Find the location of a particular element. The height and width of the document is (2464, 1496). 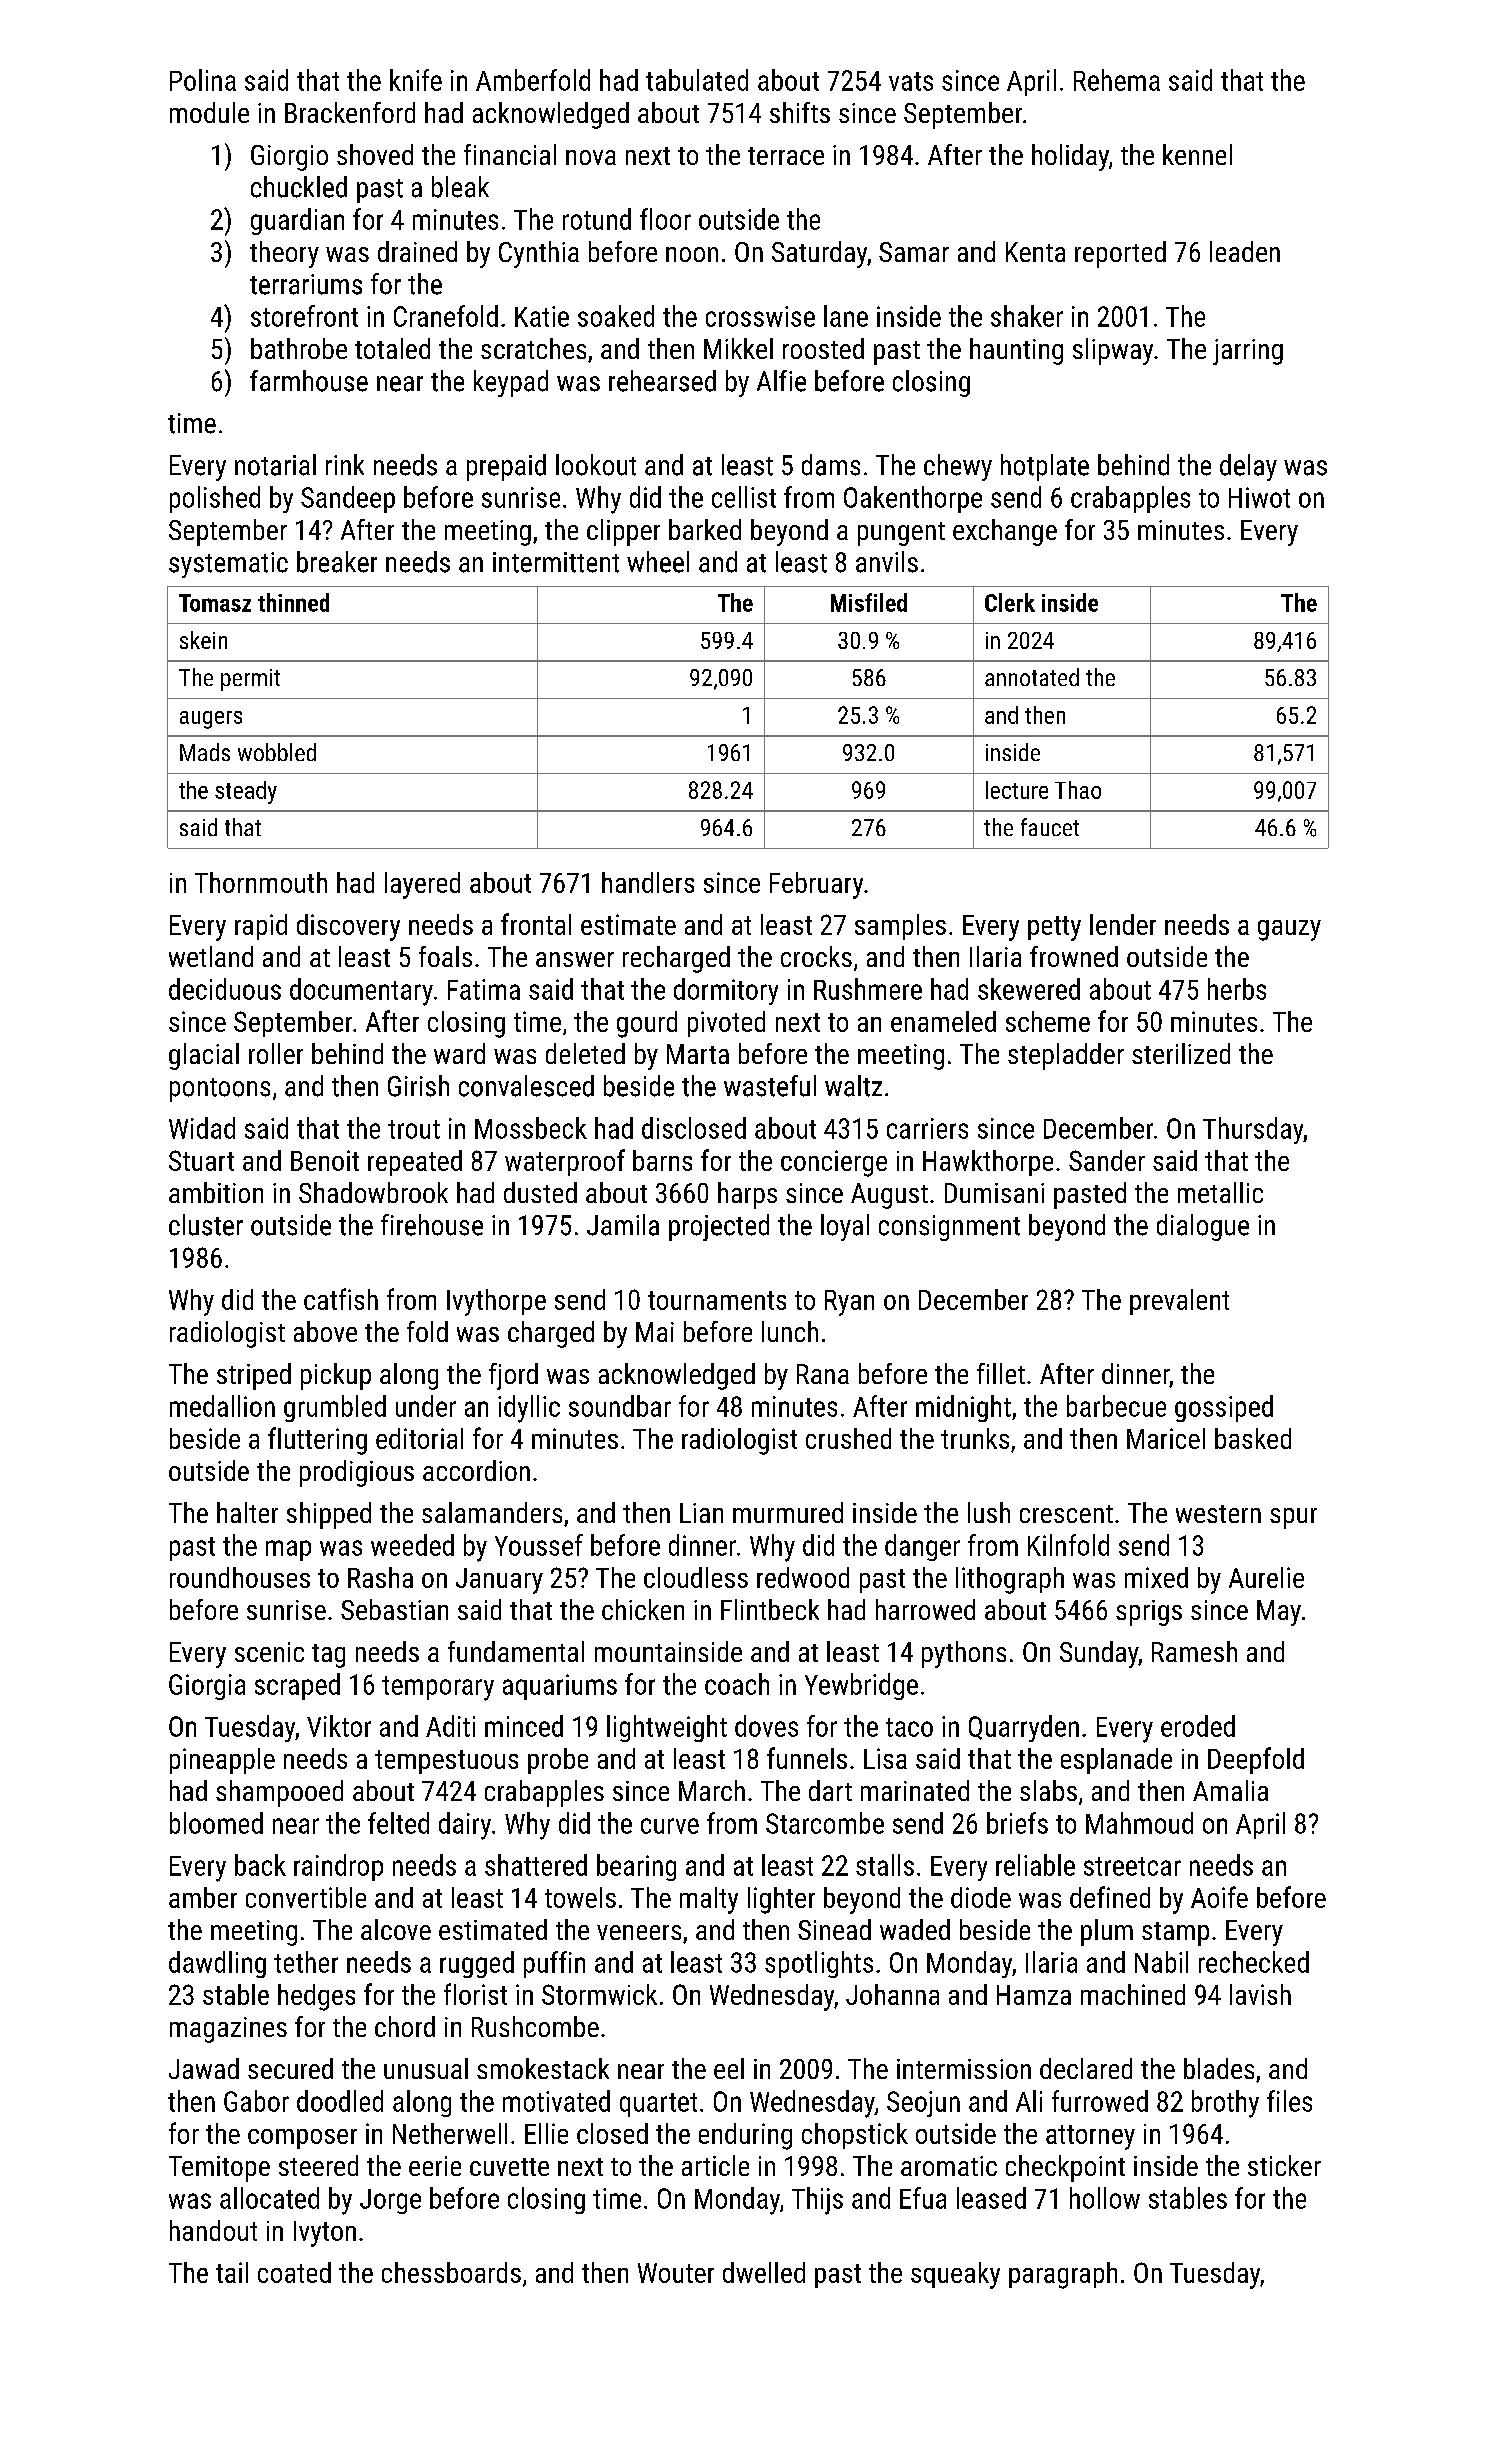

May is located at coordinates (1279, 1613).
